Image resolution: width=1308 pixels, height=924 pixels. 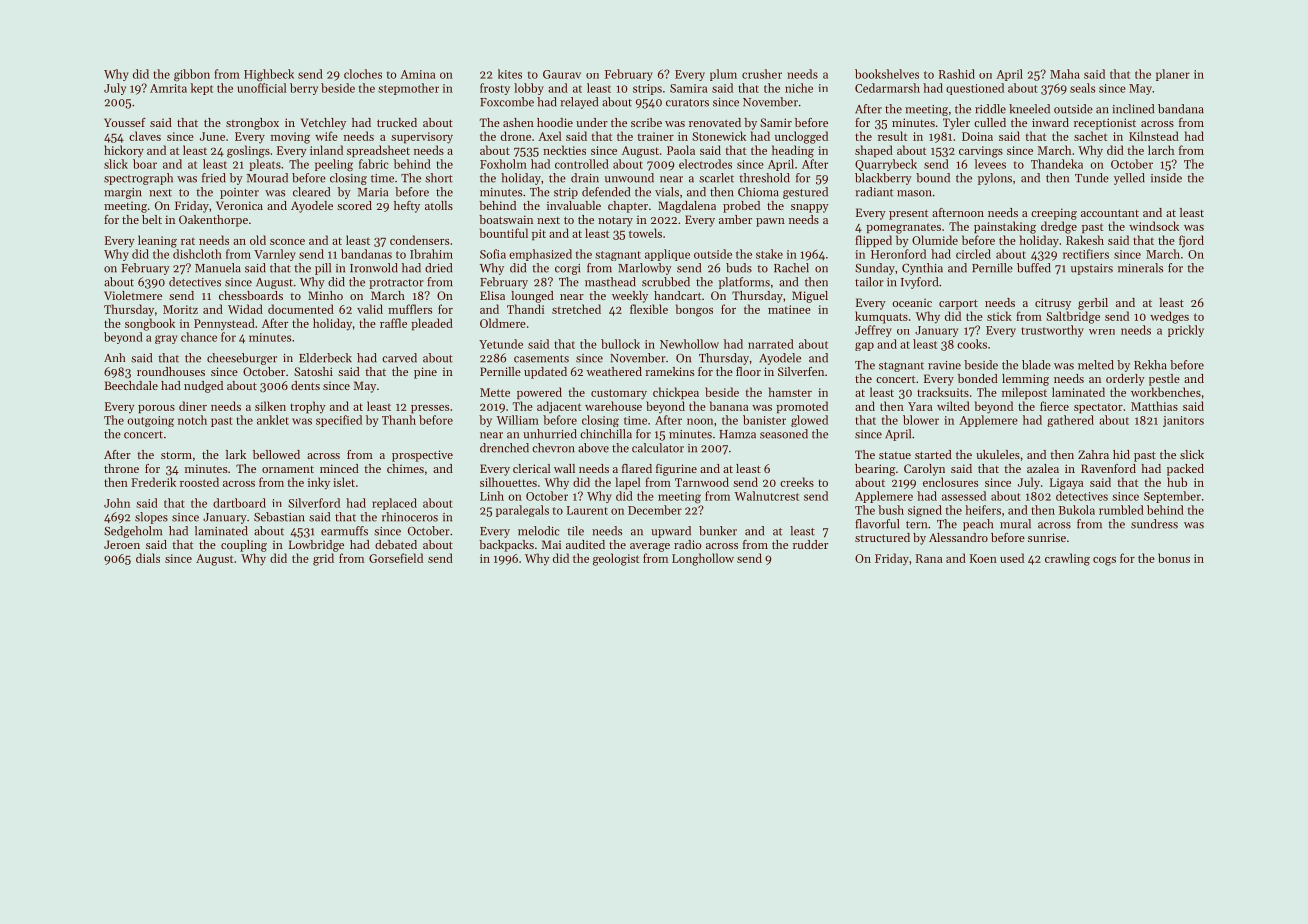 I want to click on tailor, so click(x=869, y=282).
